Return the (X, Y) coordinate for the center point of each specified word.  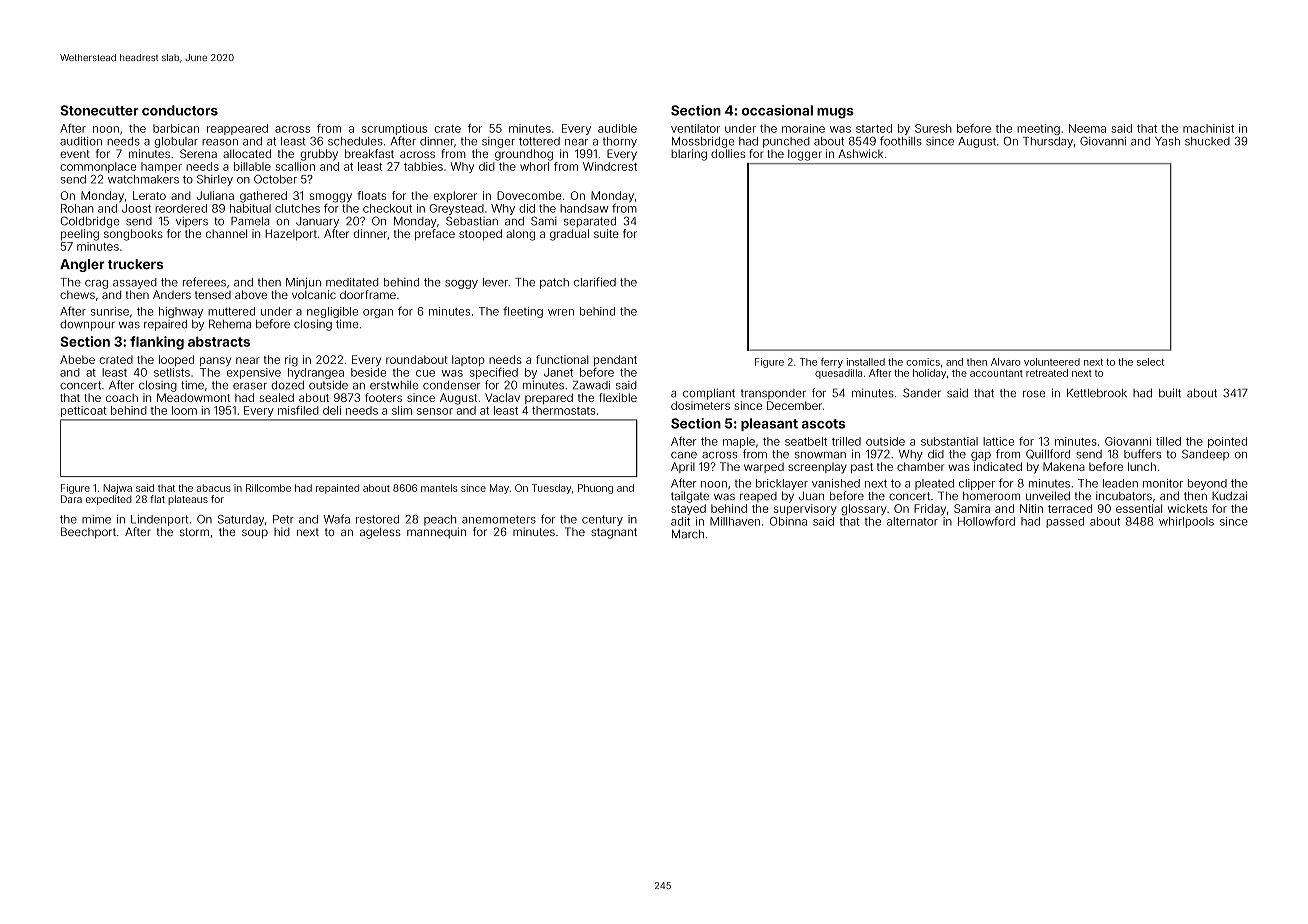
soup (255, 534)
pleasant (769, 424)
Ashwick (860, 153)
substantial (949, 441)
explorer (455, 196)
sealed (277, 397)
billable (252, 166)
